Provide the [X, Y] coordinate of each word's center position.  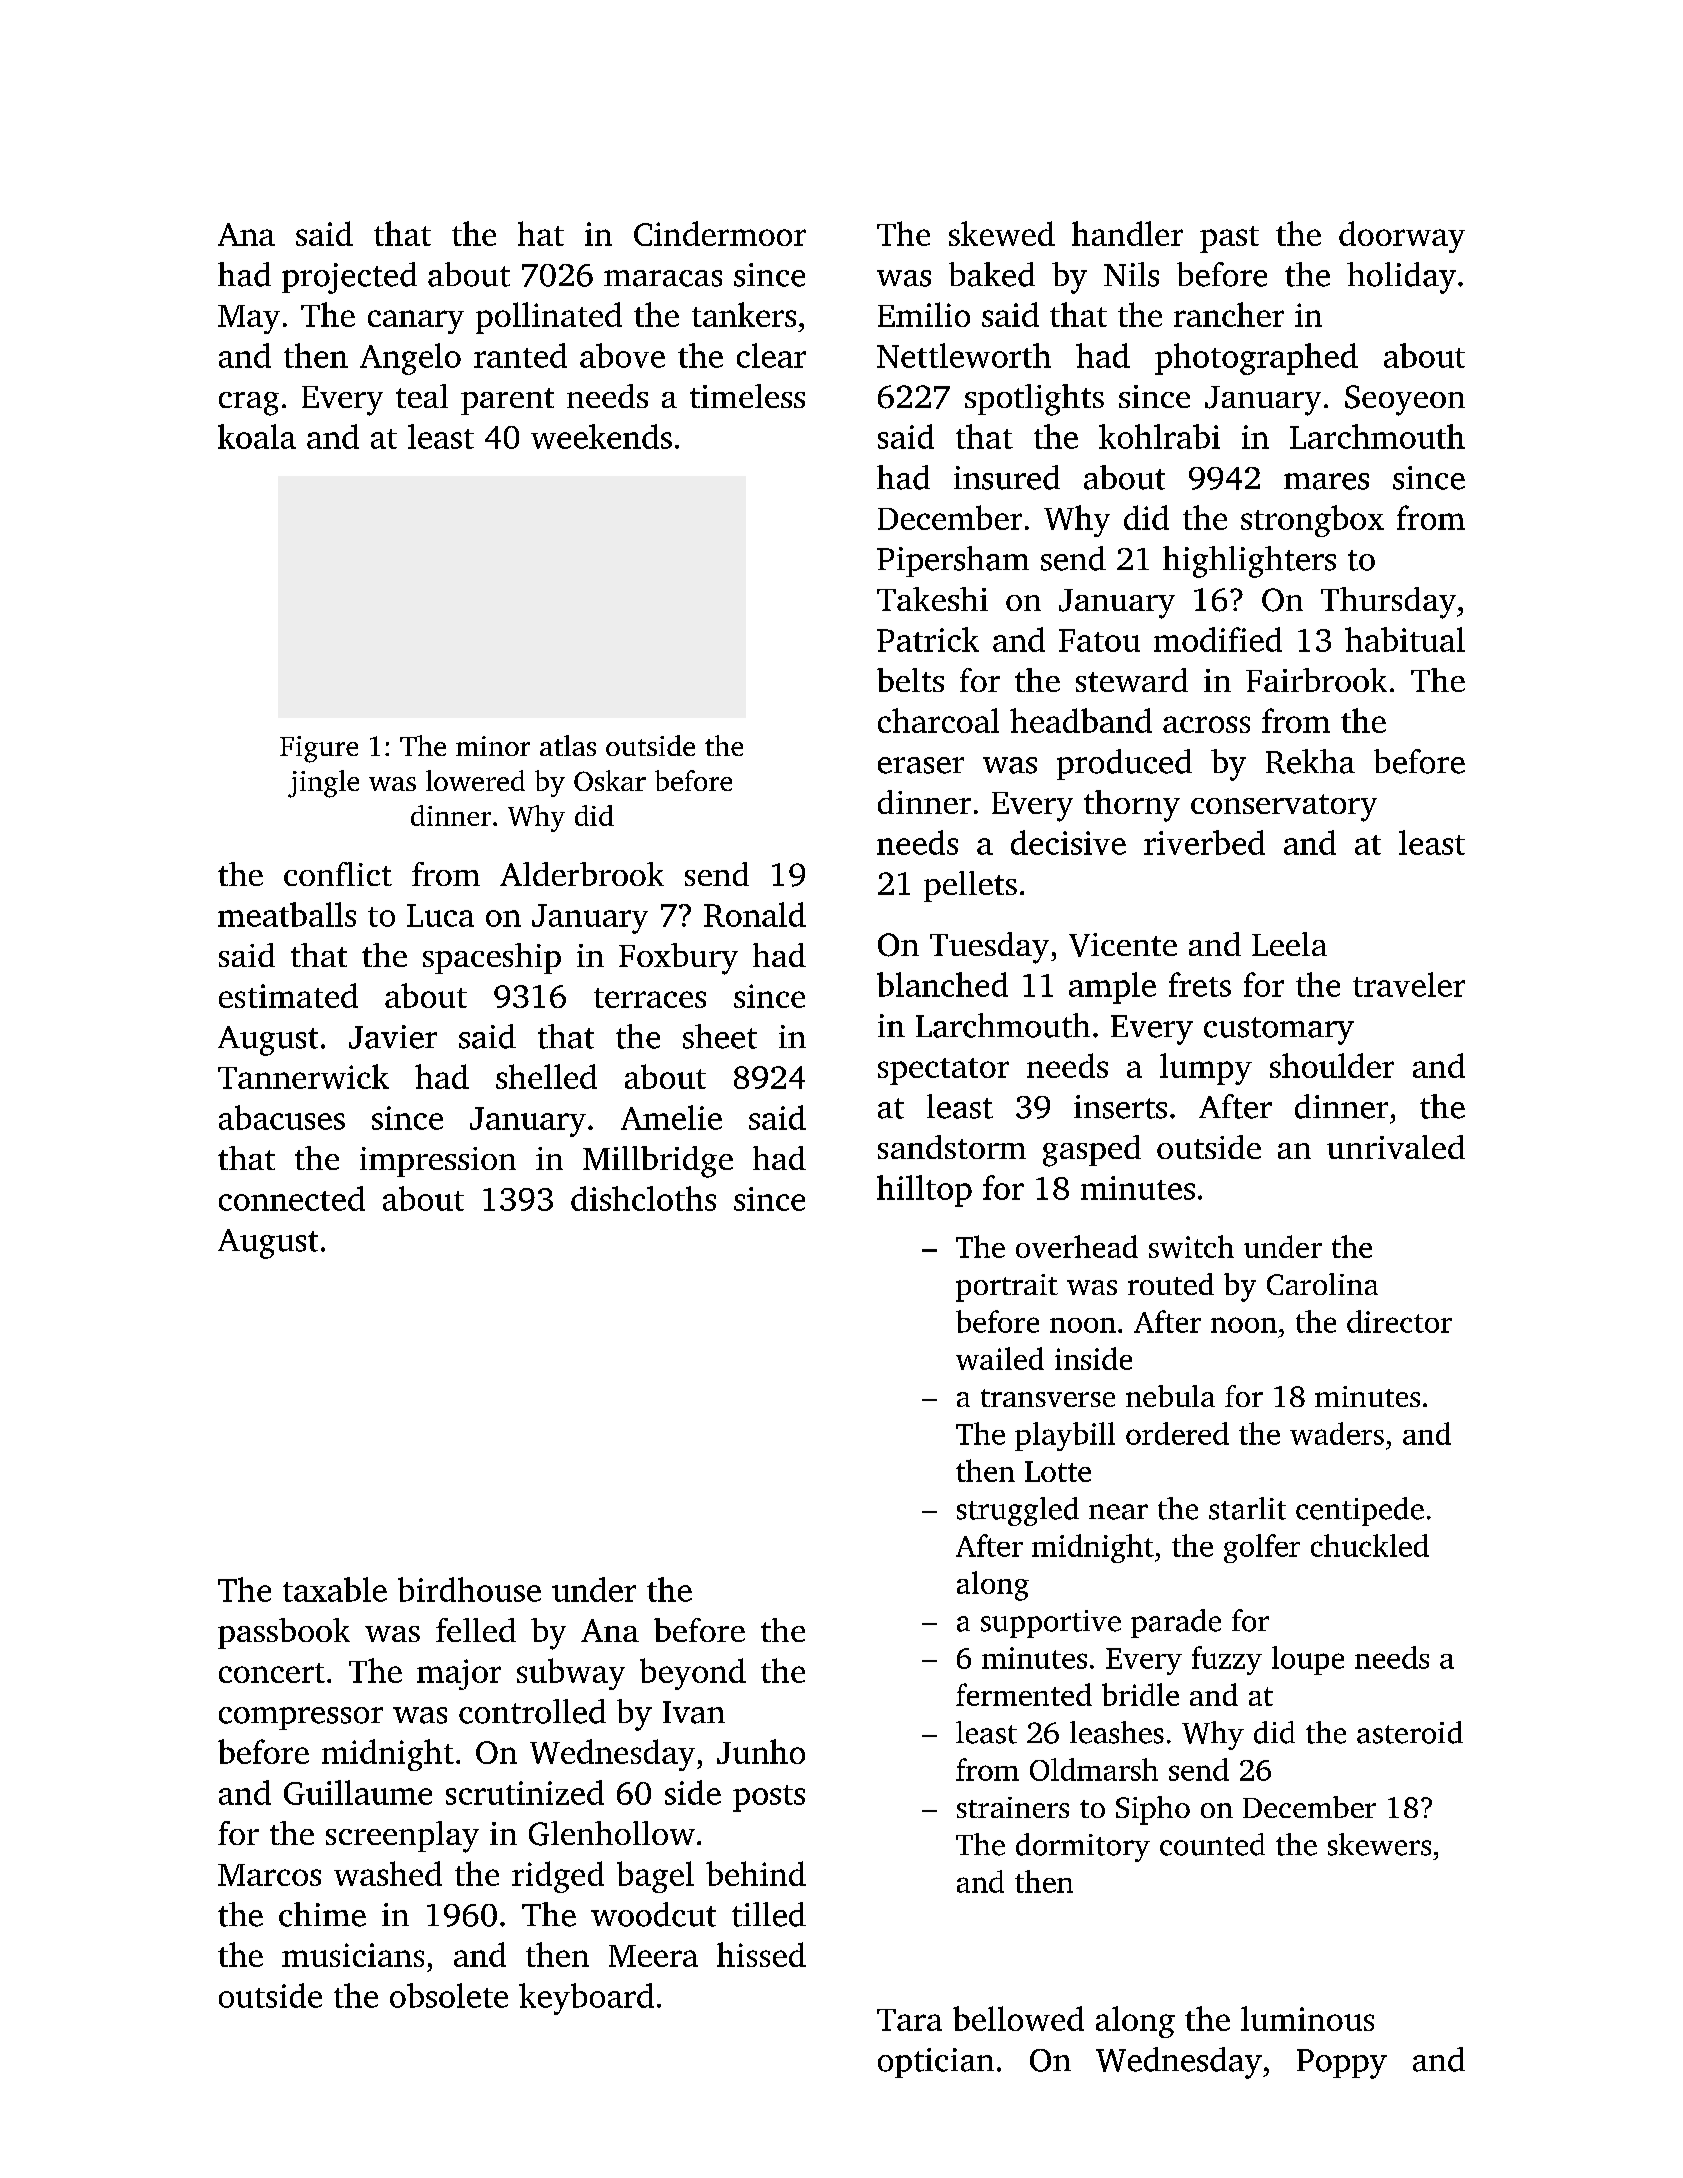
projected [349, 278]
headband [1081, 720]
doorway [1402, 237]
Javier [393, 1037]
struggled [1018, 1511]
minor [493, 746]
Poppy [1342, 2064]
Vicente [1123, 945]
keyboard [586, 1999]
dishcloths [643, 1198]
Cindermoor [720, 233]
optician [936, 2063]
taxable [335, 1589]
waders [1337, 1433]
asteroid [1410, 1732]
